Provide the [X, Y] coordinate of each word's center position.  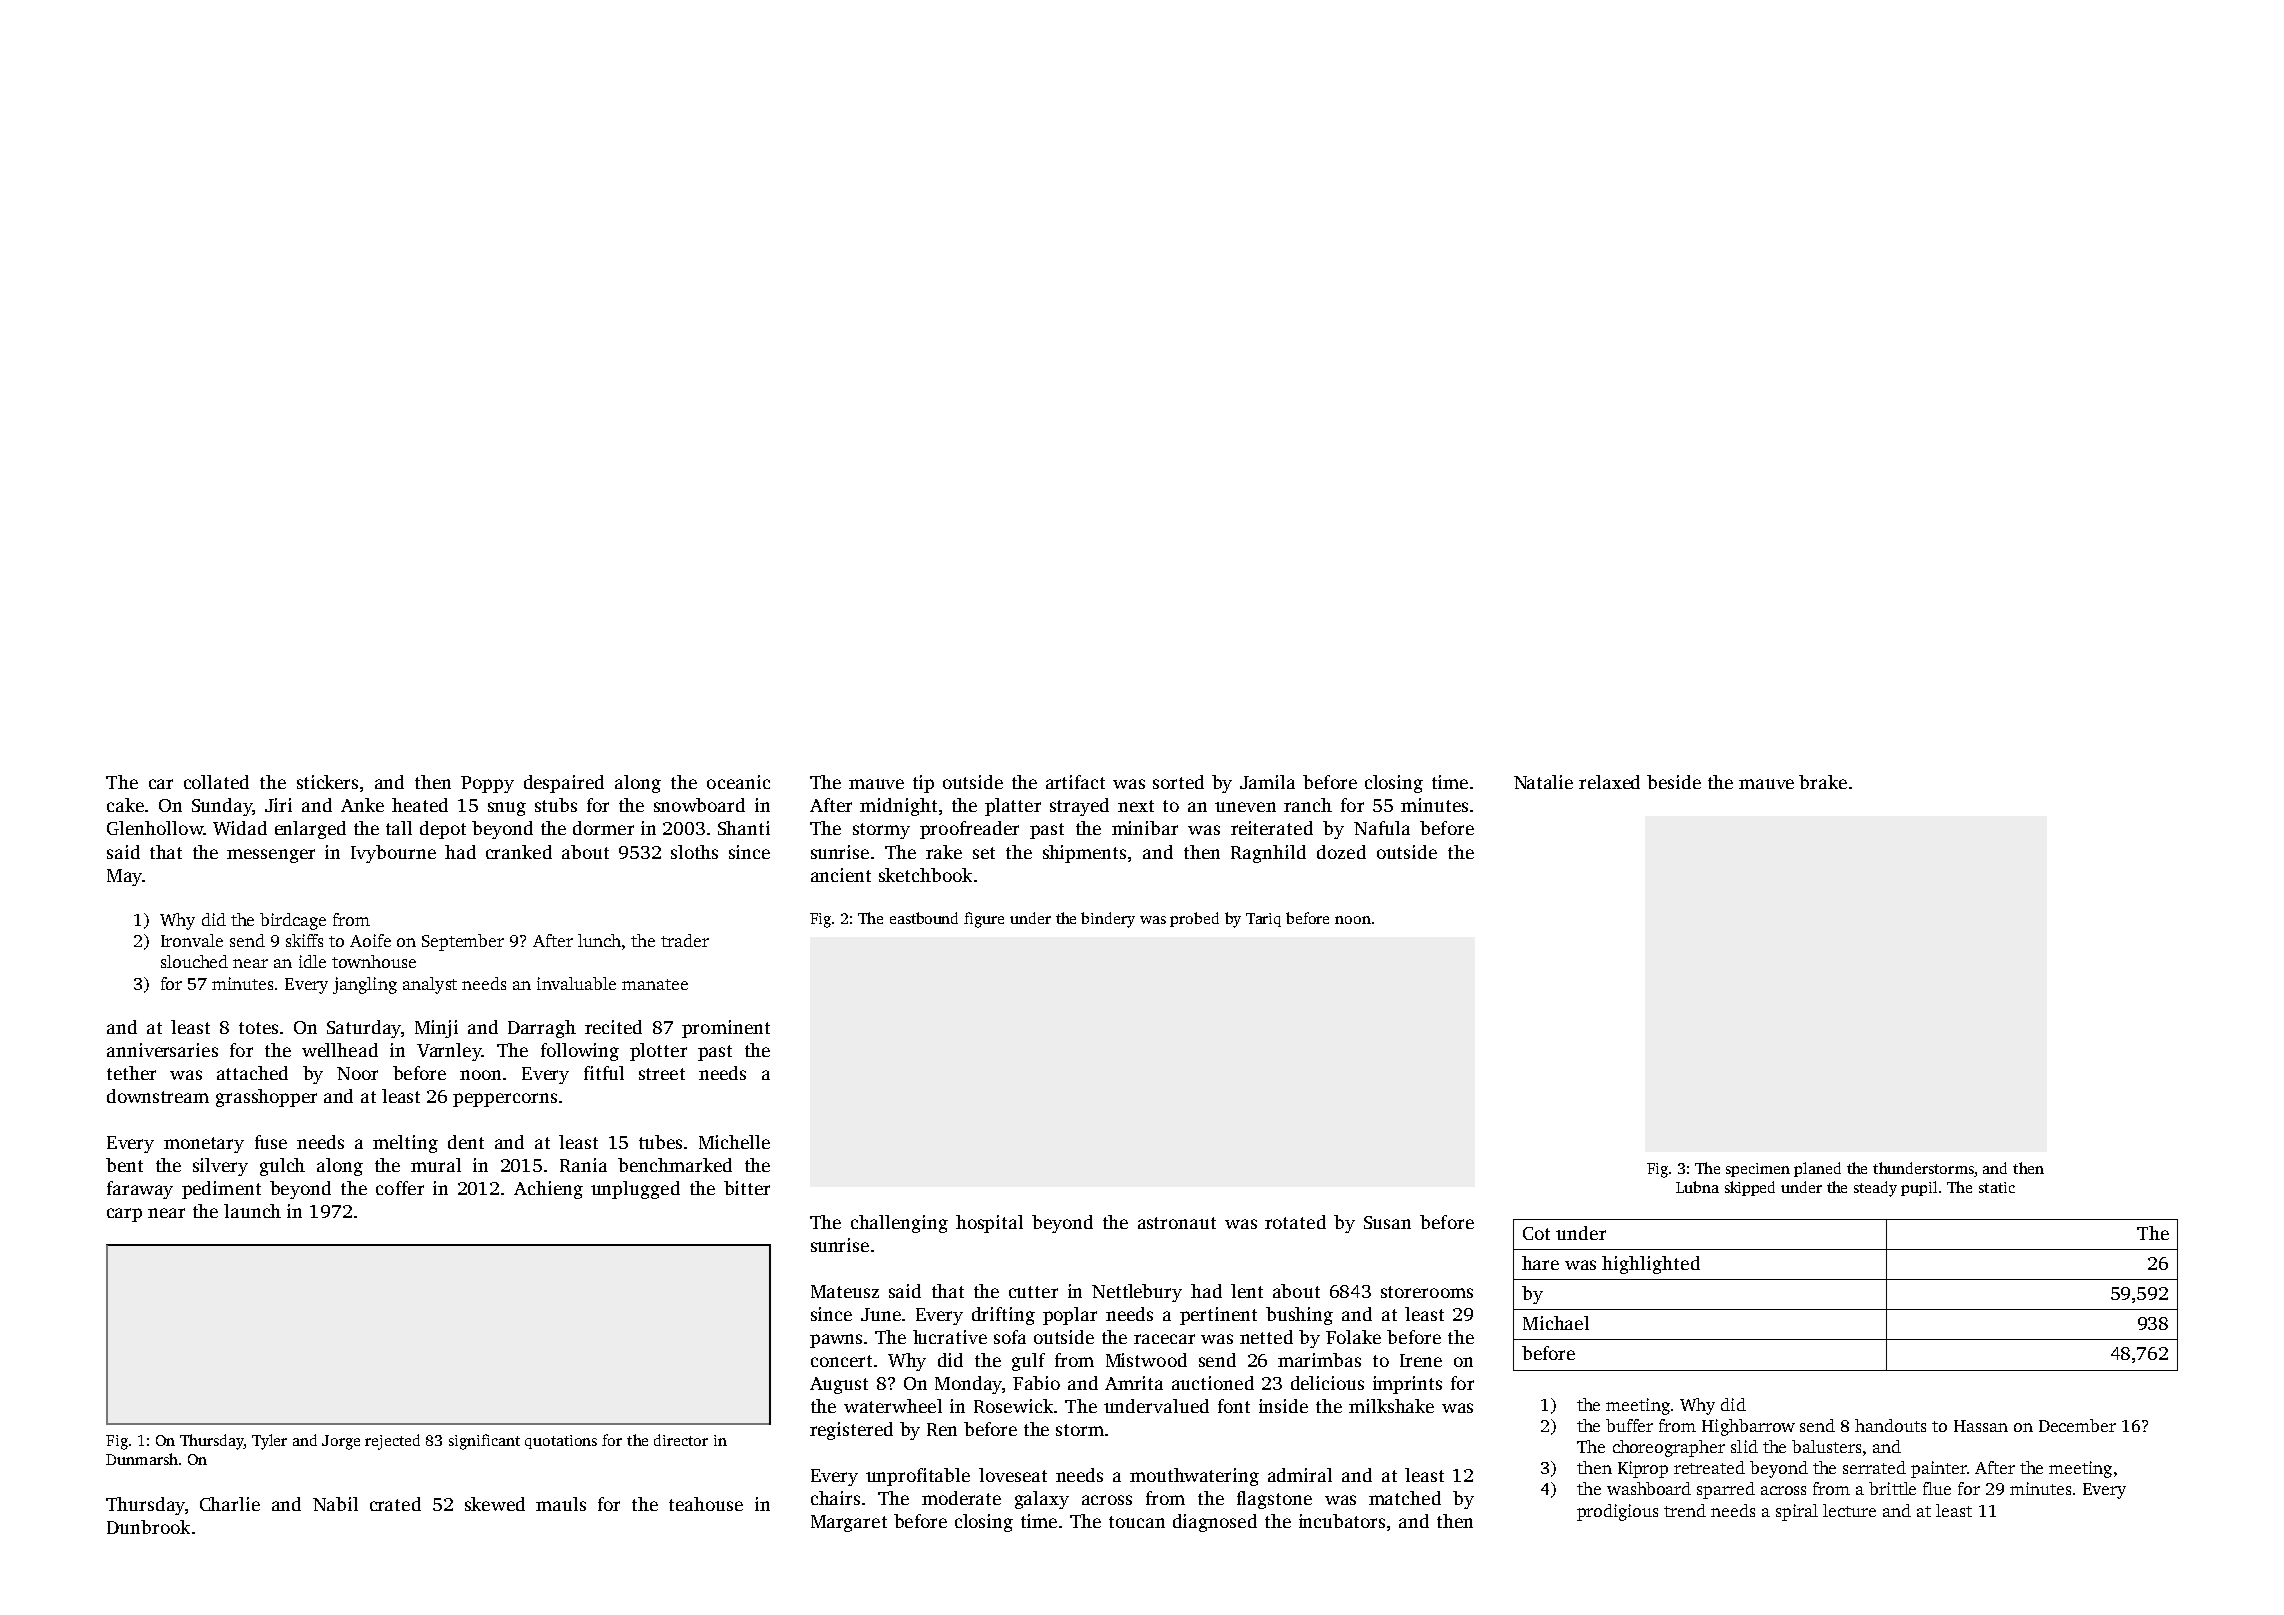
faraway [140, 1190]
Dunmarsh [142, 1459]
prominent [726, 1029]
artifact [1075, 782]
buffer [1629, 1425]
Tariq [1263, 920]
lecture [1849, 1510]
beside [1674, 782]
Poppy [487, 784]
